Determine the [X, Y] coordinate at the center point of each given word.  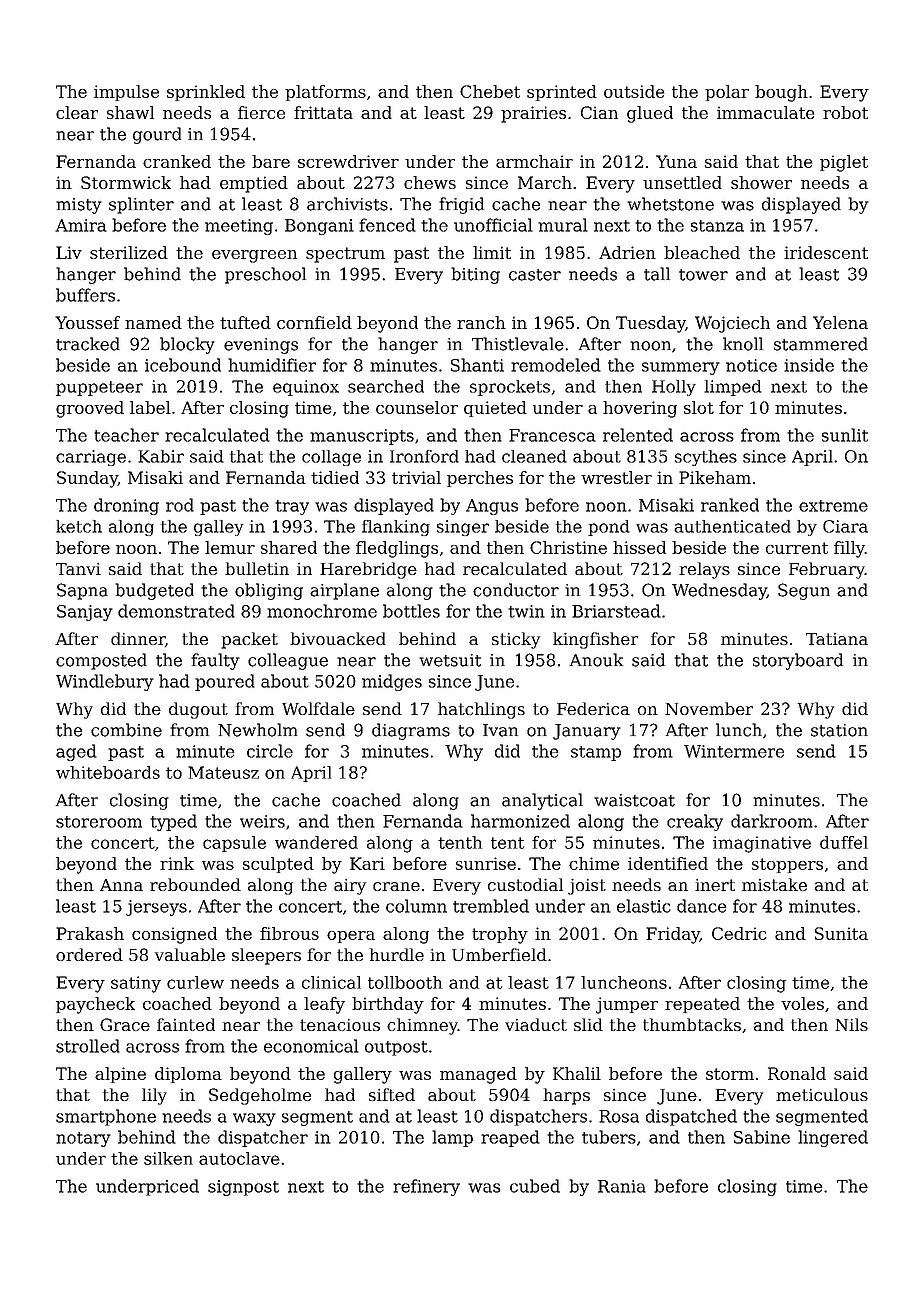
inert [715, 885]
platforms [325, 93]
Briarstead [616, 611]
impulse [126, 93]
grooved [90, 409]
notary [83, 1139]
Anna [121, 885]
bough [781, 93]
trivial [416, 477]
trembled [491, 906]
